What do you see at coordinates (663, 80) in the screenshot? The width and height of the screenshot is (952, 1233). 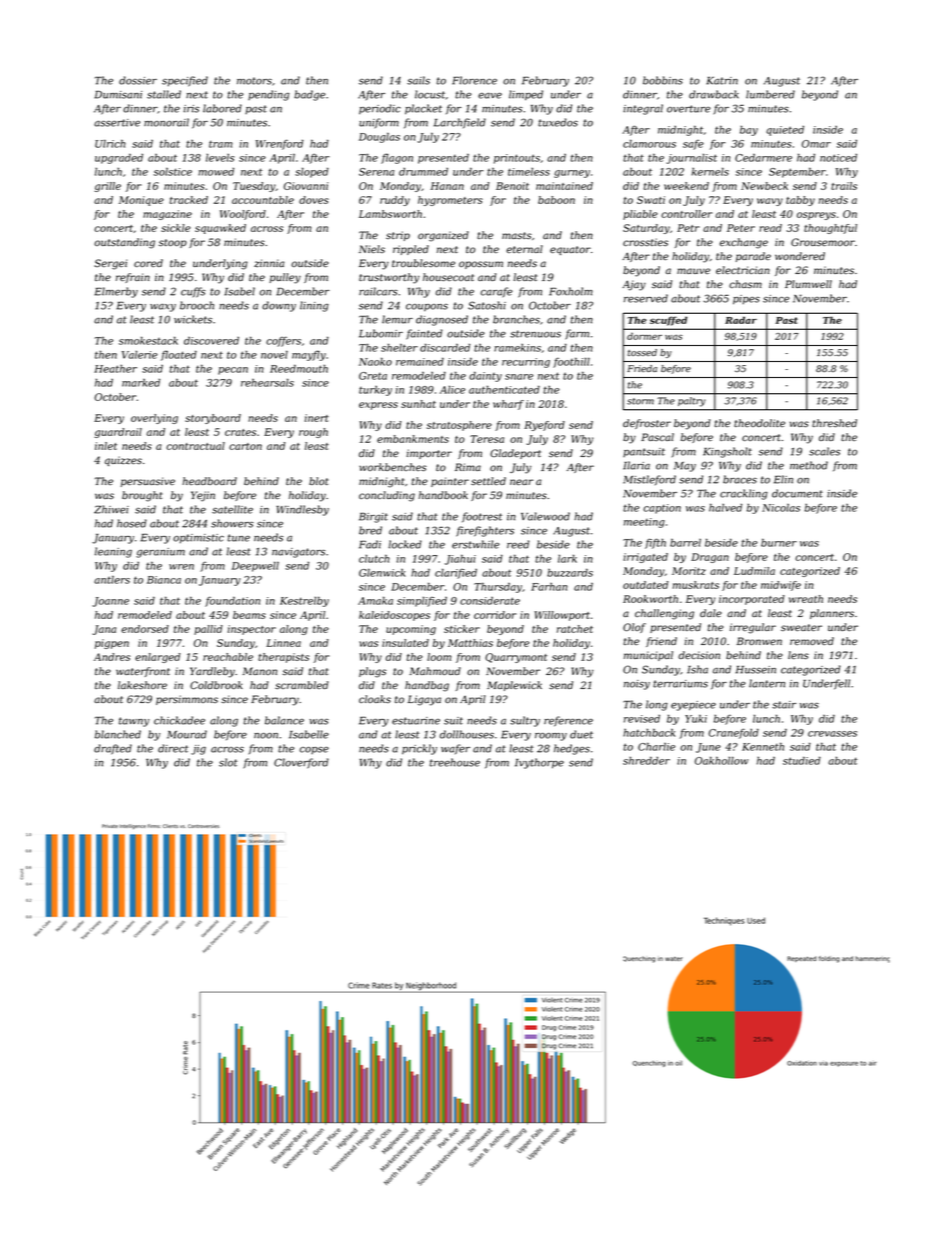 I see `bobbins` at bounding box center [663, 80].
